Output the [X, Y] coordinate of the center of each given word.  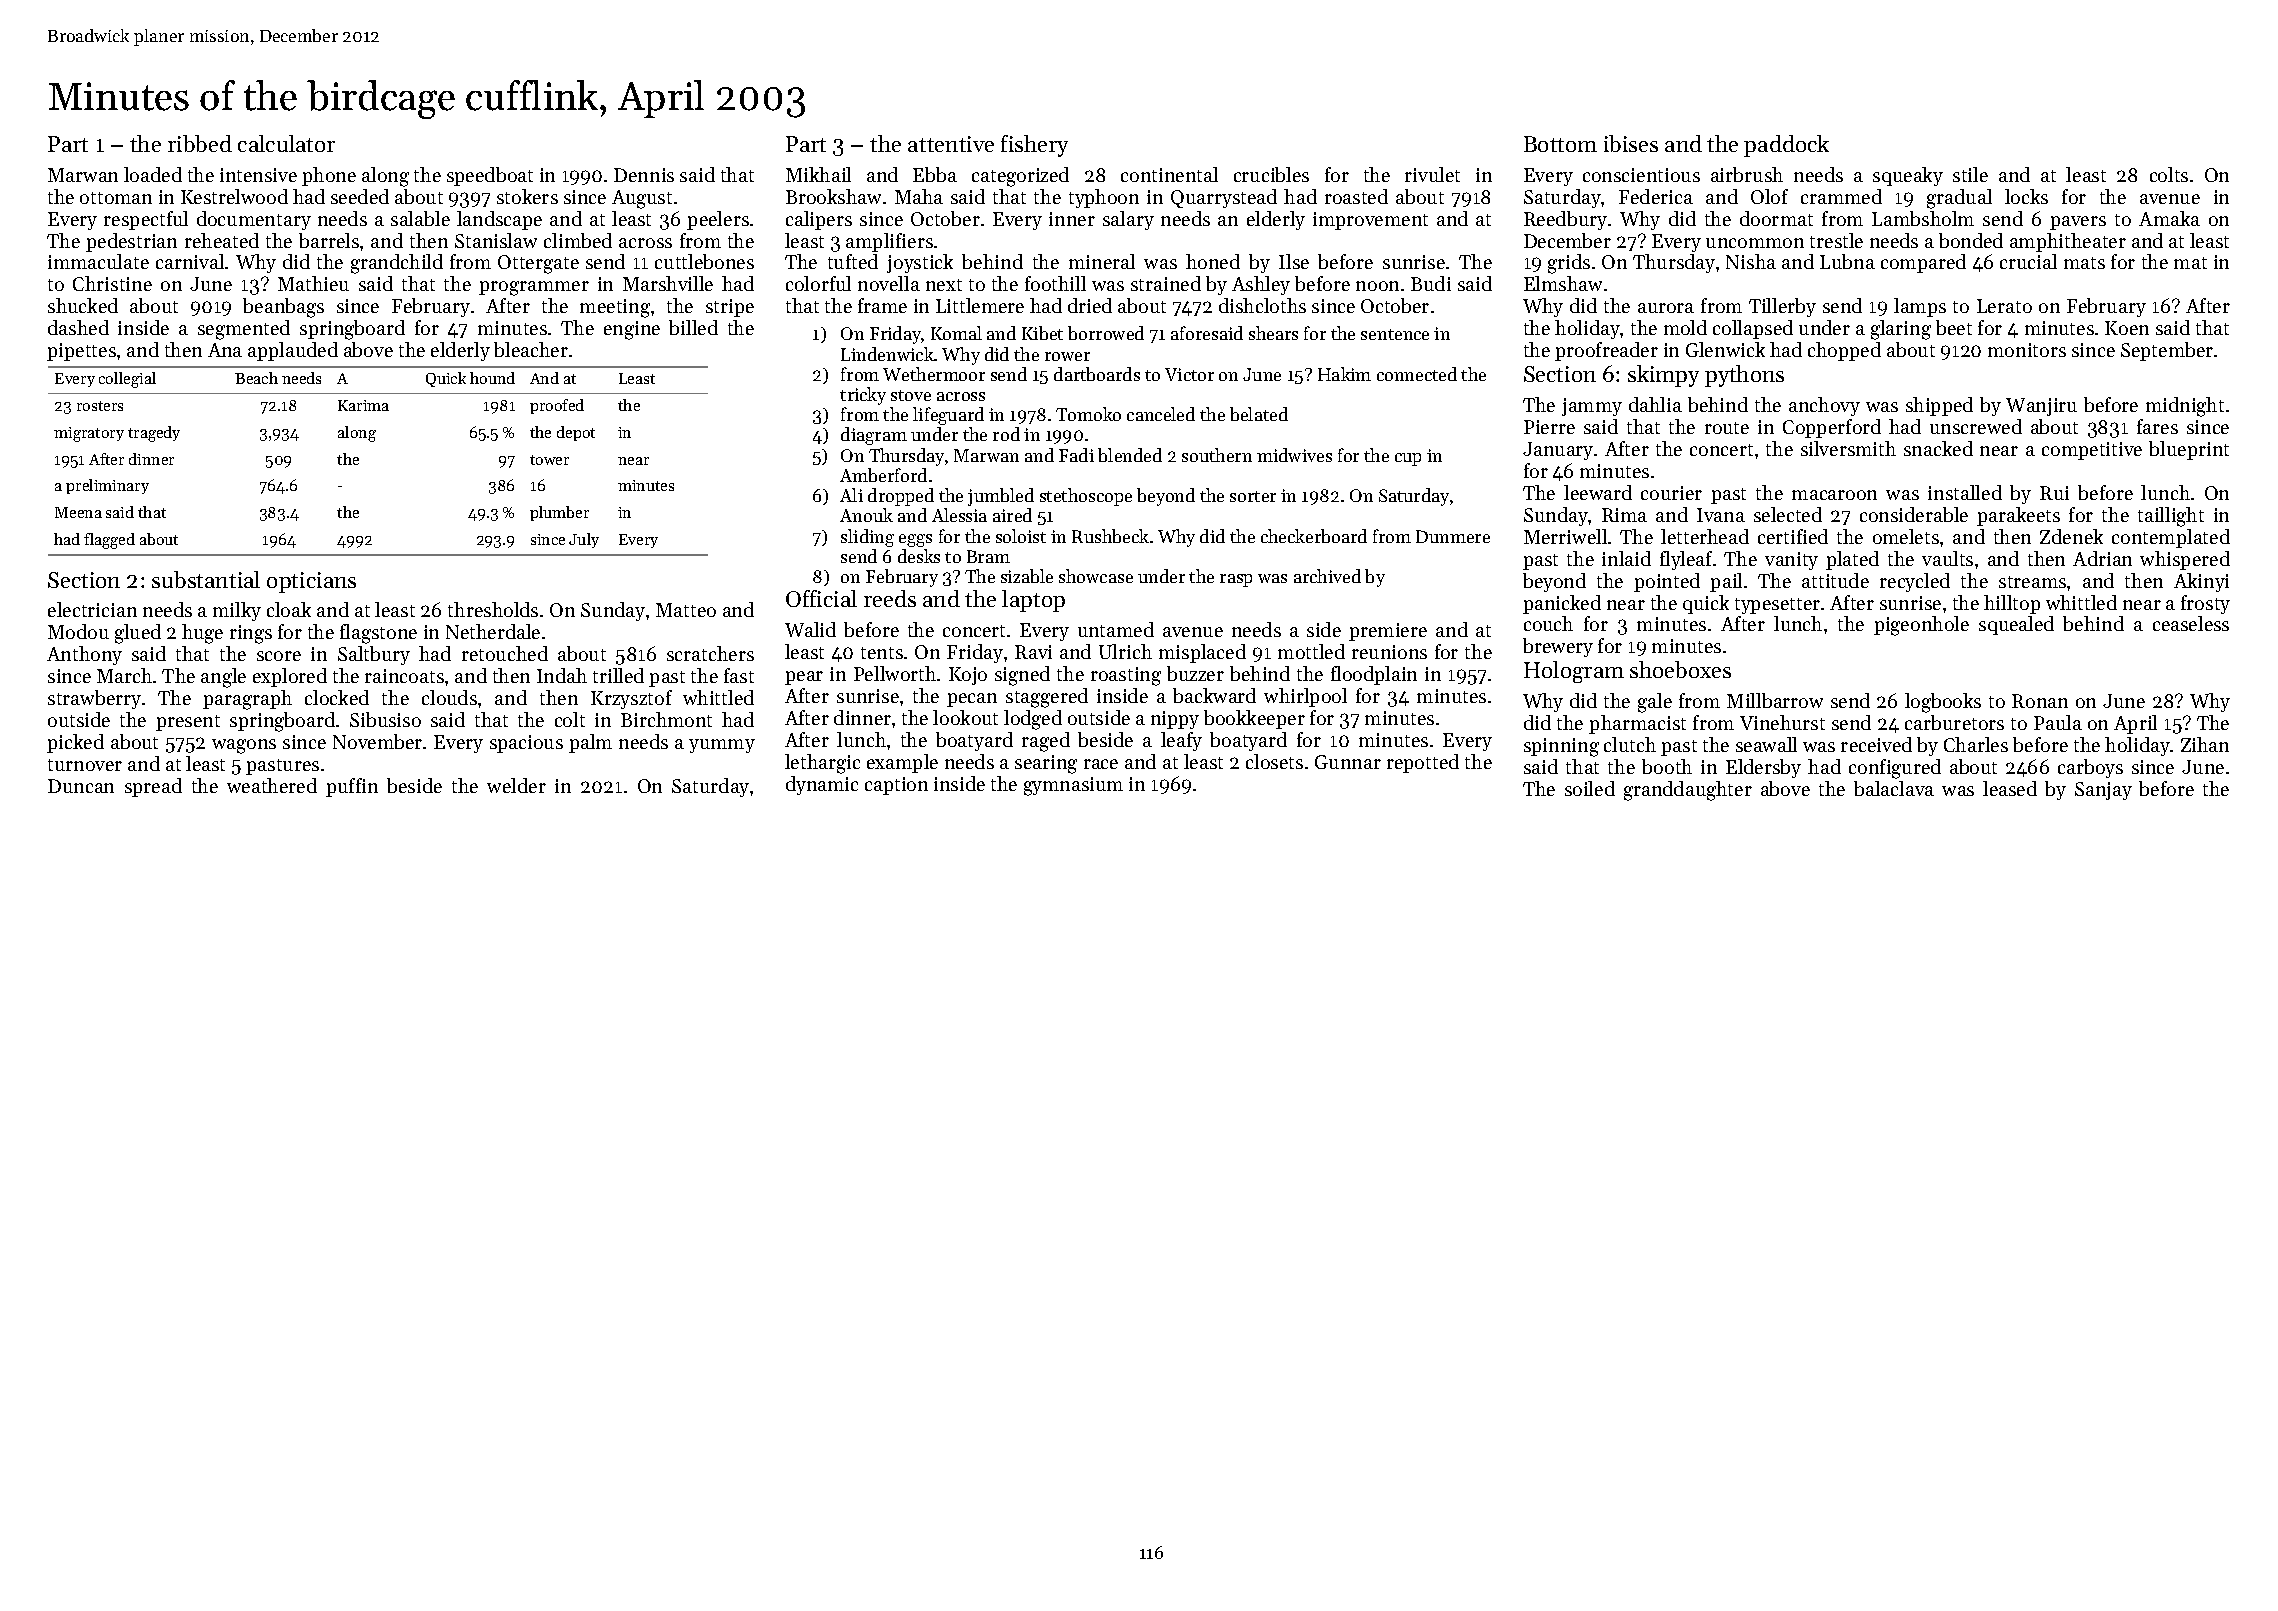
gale [1655, 703]
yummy [722, 746]
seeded [360, 196]
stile [1970, 174]
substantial [206, 579]
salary [1128, 220]
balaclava [1894, 788]
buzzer [1195, 673]
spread [153, 787]
